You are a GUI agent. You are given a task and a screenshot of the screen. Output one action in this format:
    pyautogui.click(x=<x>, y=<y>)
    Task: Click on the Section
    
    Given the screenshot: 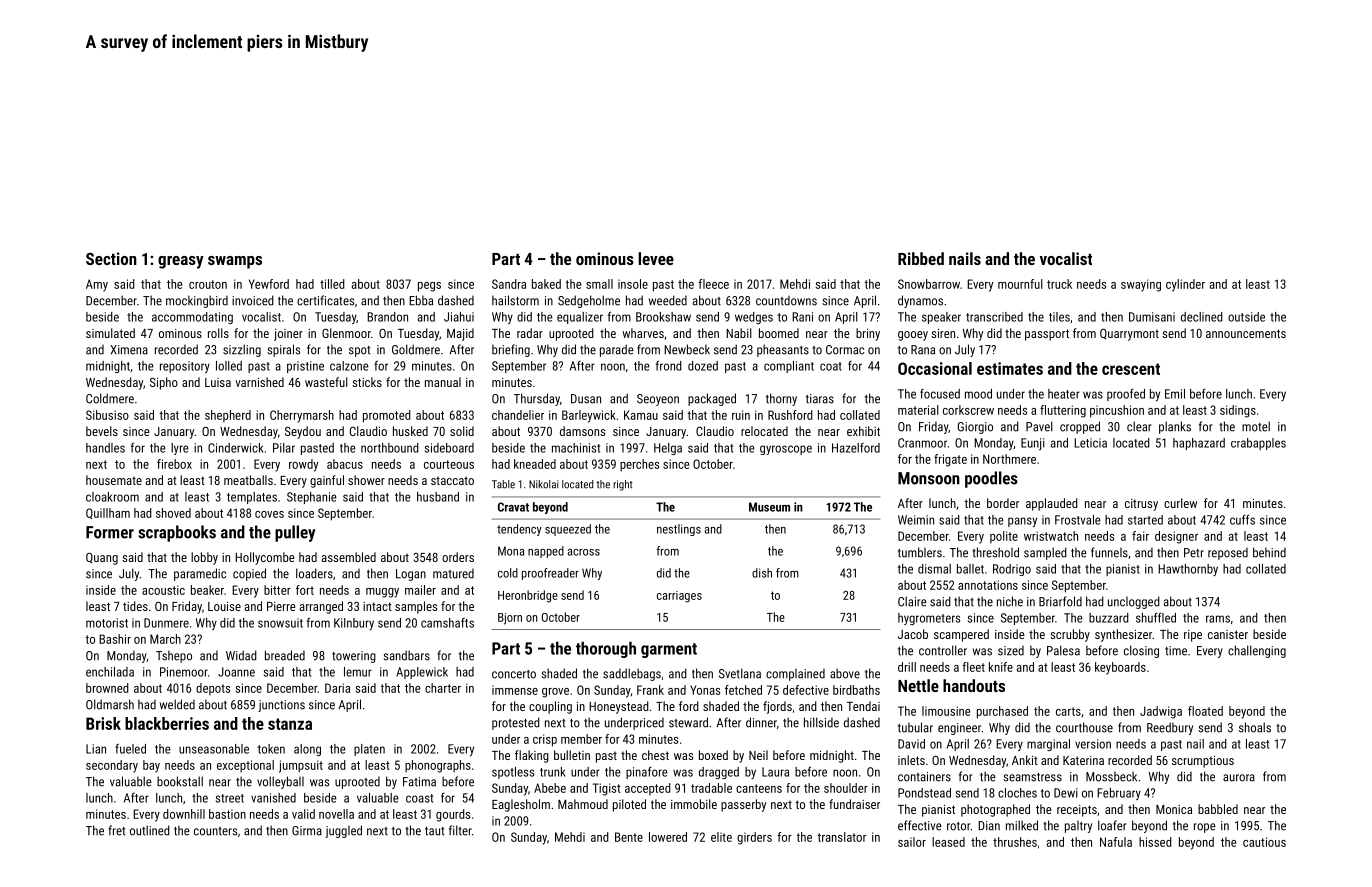 What is the action you would take?
    pyautogui.click(x=111, y=258)
